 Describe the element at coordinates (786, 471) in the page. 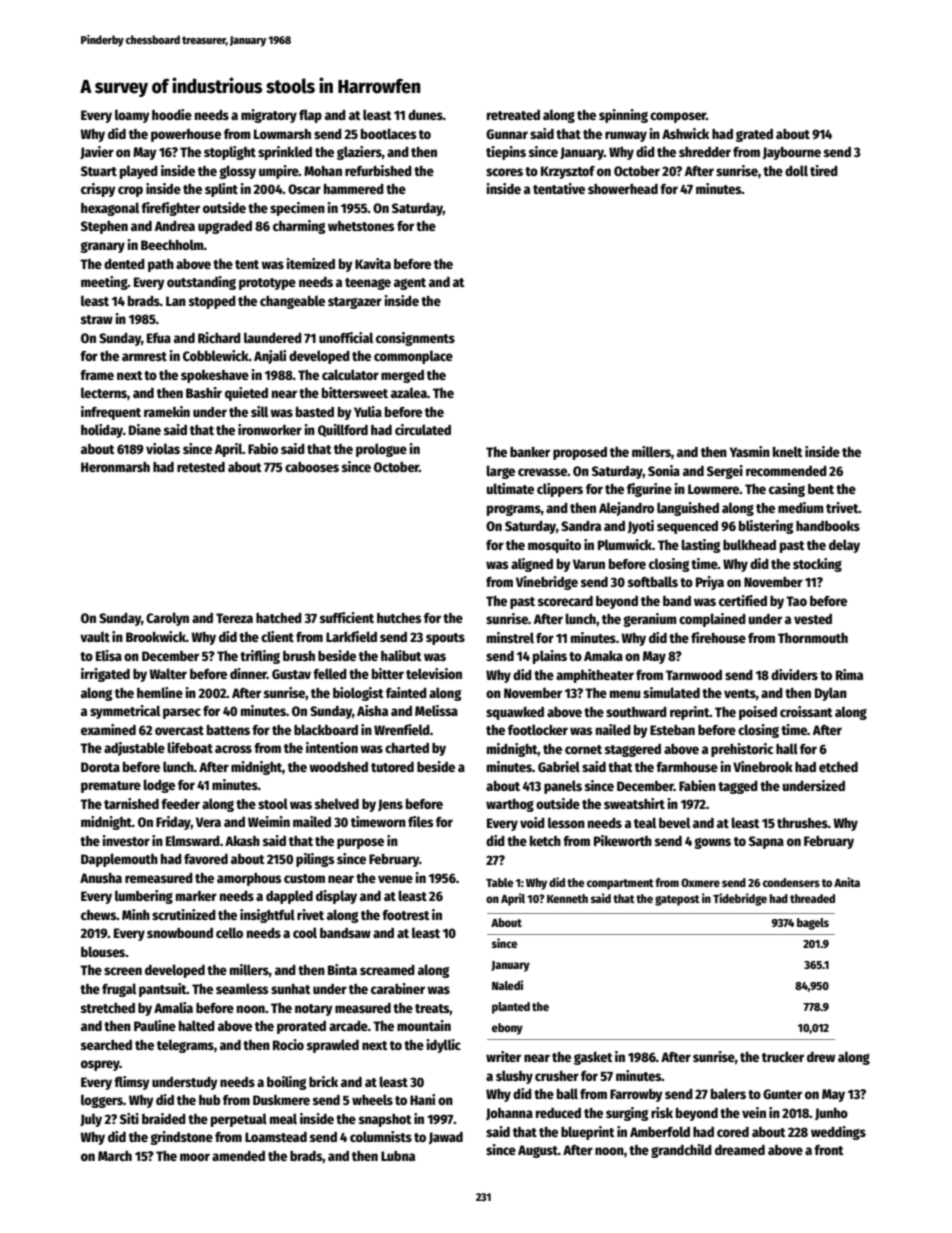

I see `recommended` at that location.
